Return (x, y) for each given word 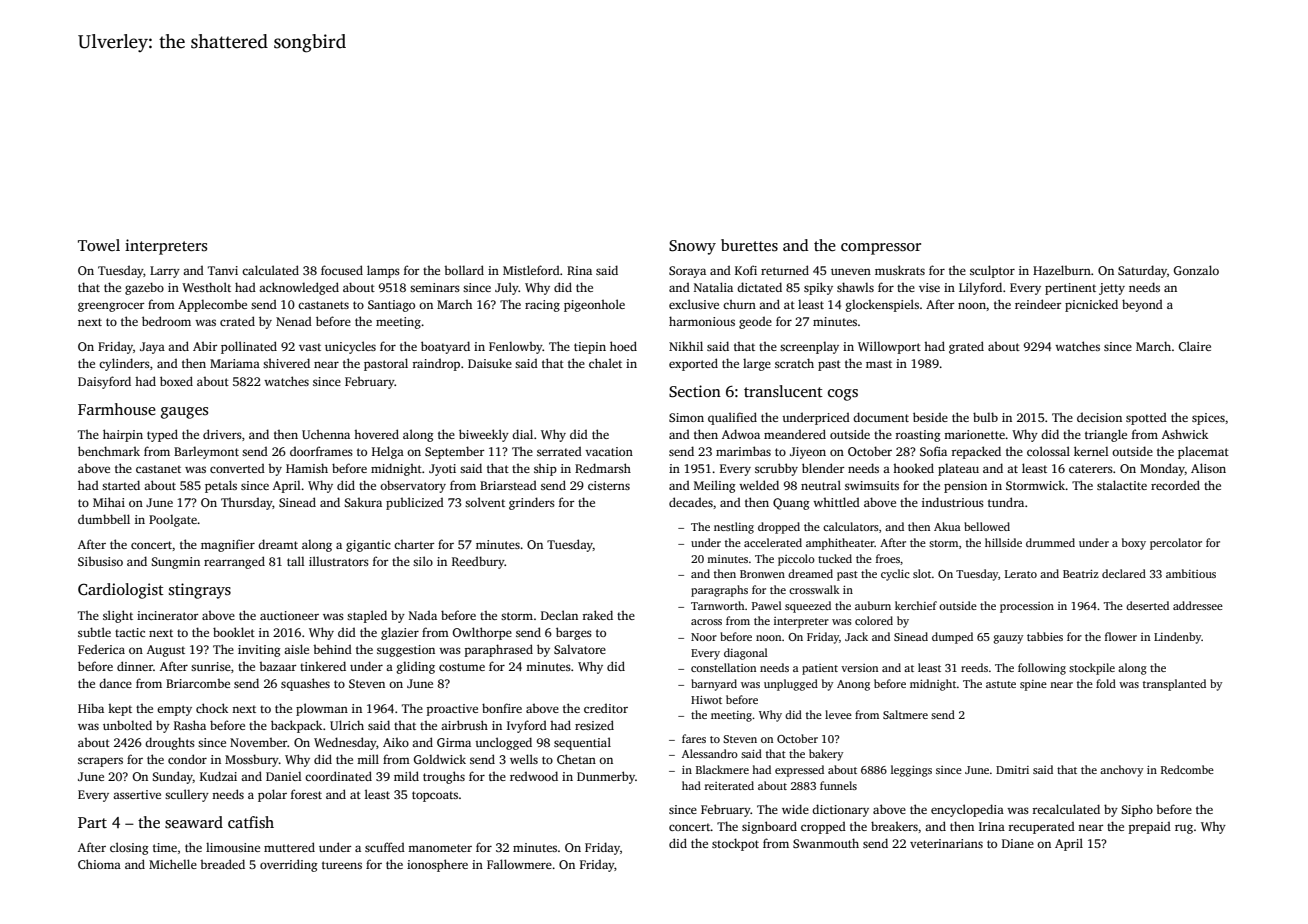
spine (1033, 685)
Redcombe (1187, 769)
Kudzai (218, 776)
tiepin (590, 348)
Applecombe (212, 305)
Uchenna (326, 434)
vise (929, 287)
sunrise (211, 666)
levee (838, 714)
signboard (769, 827)
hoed (623, 346)
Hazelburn (1062, 270)
